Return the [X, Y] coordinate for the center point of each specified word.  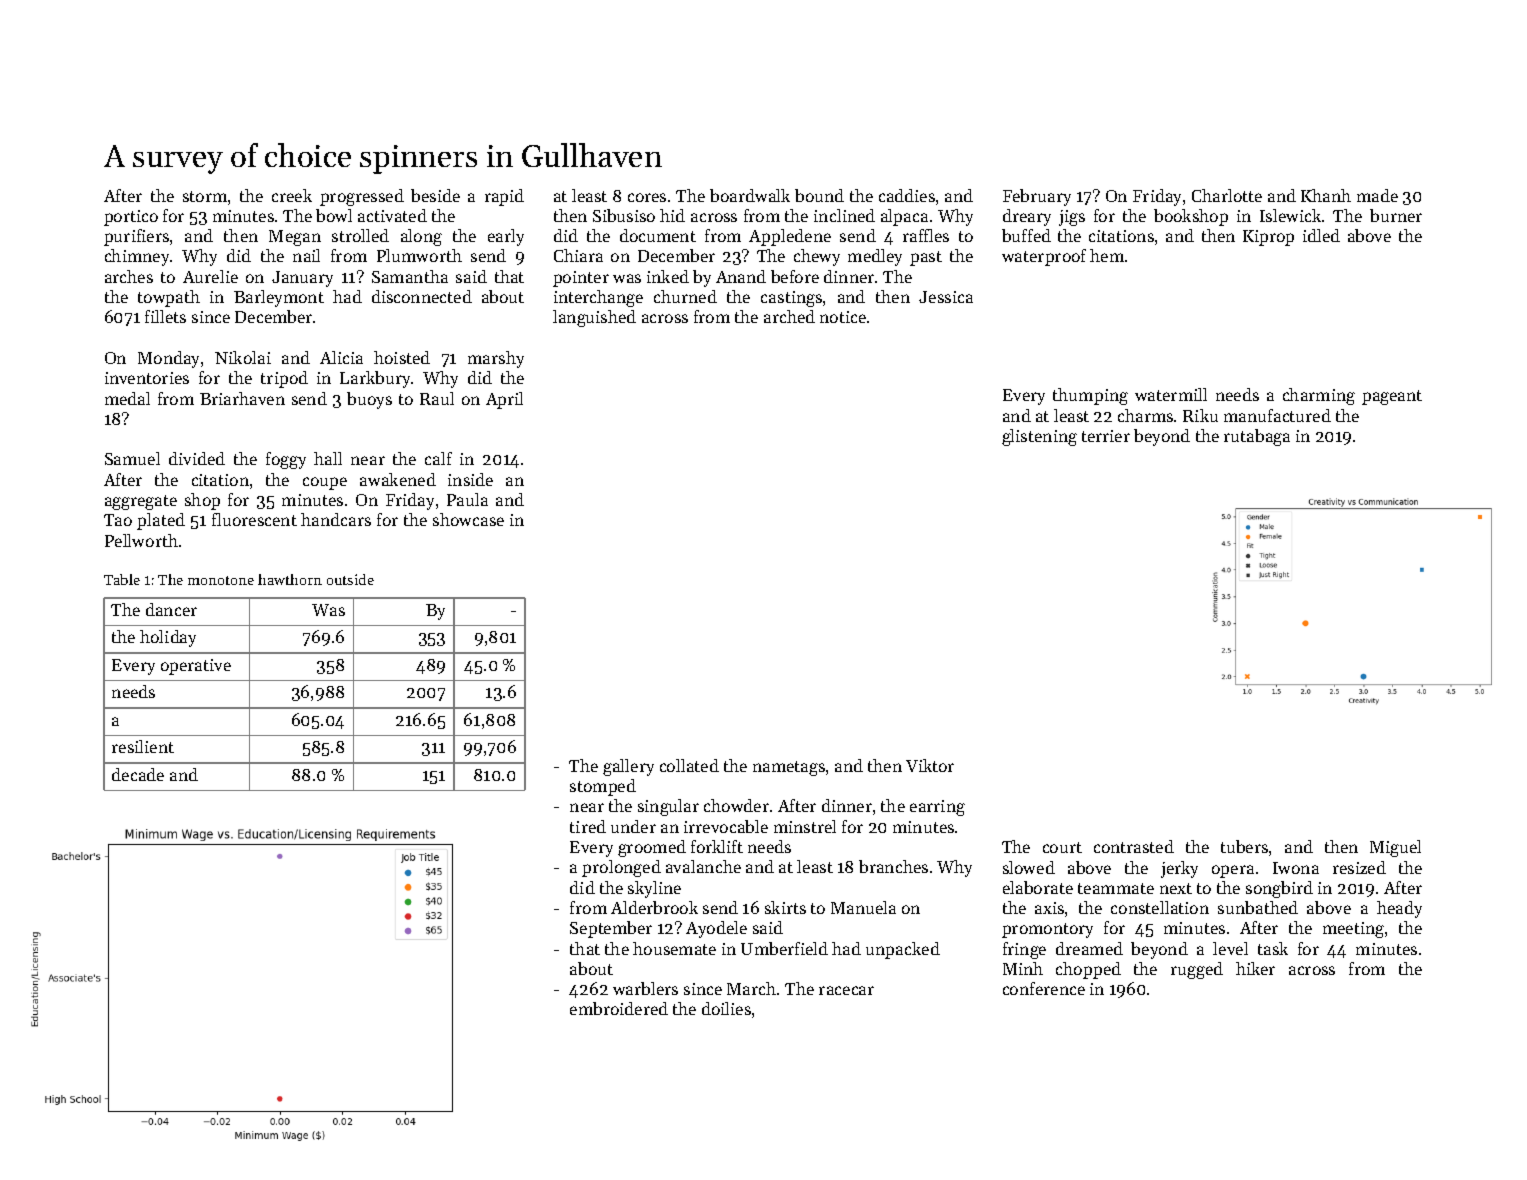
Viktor [930, 765]
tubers [1244, 846]
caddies [907, 195]
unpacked [903, 950]
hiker [1255, 968]
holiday [168, 638]
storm [205, 196]
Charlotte [1227, 195]
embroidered [619, 1008]
